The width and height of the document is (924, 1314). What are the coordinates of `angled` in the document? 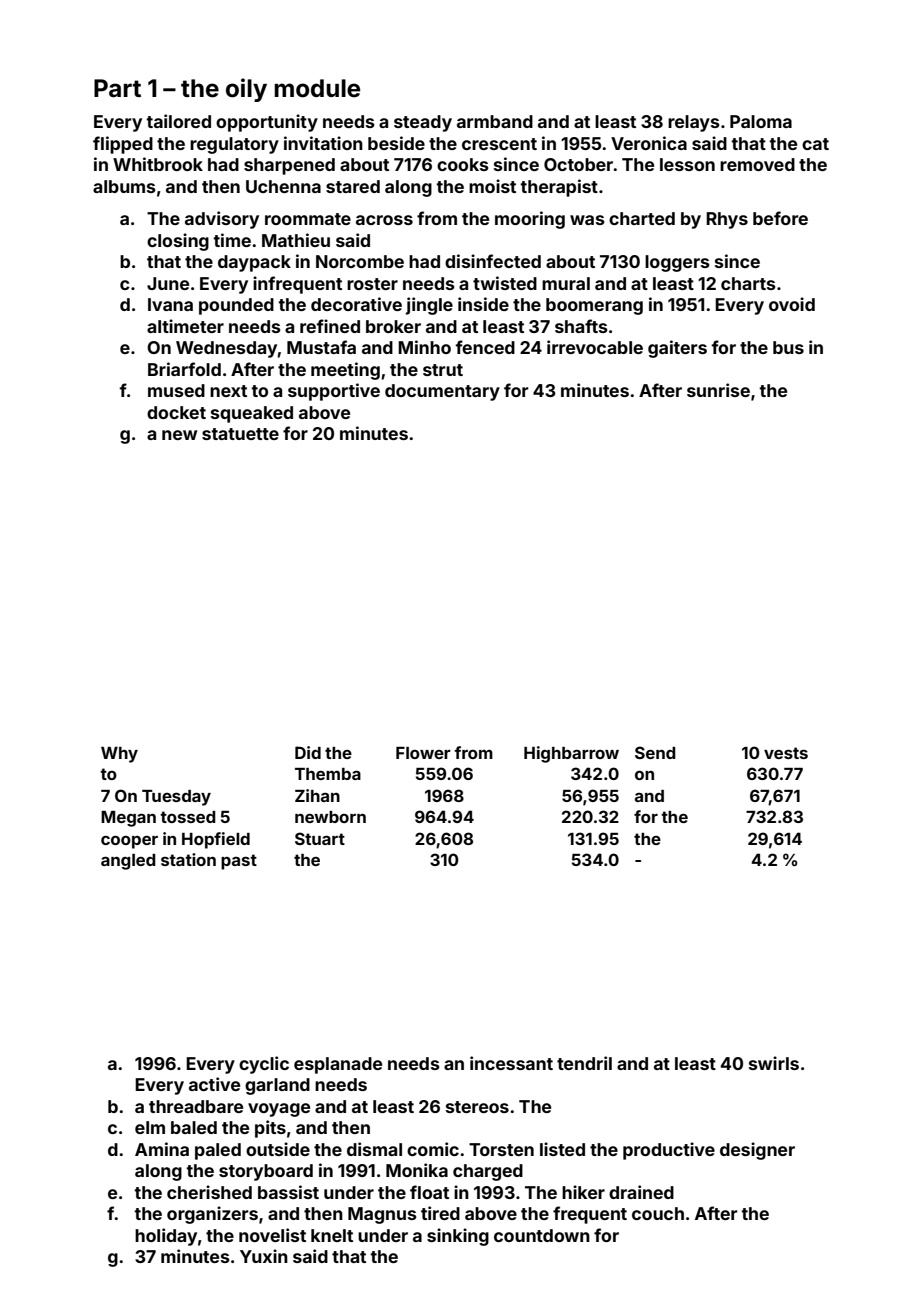 It's located at (128, 862).
